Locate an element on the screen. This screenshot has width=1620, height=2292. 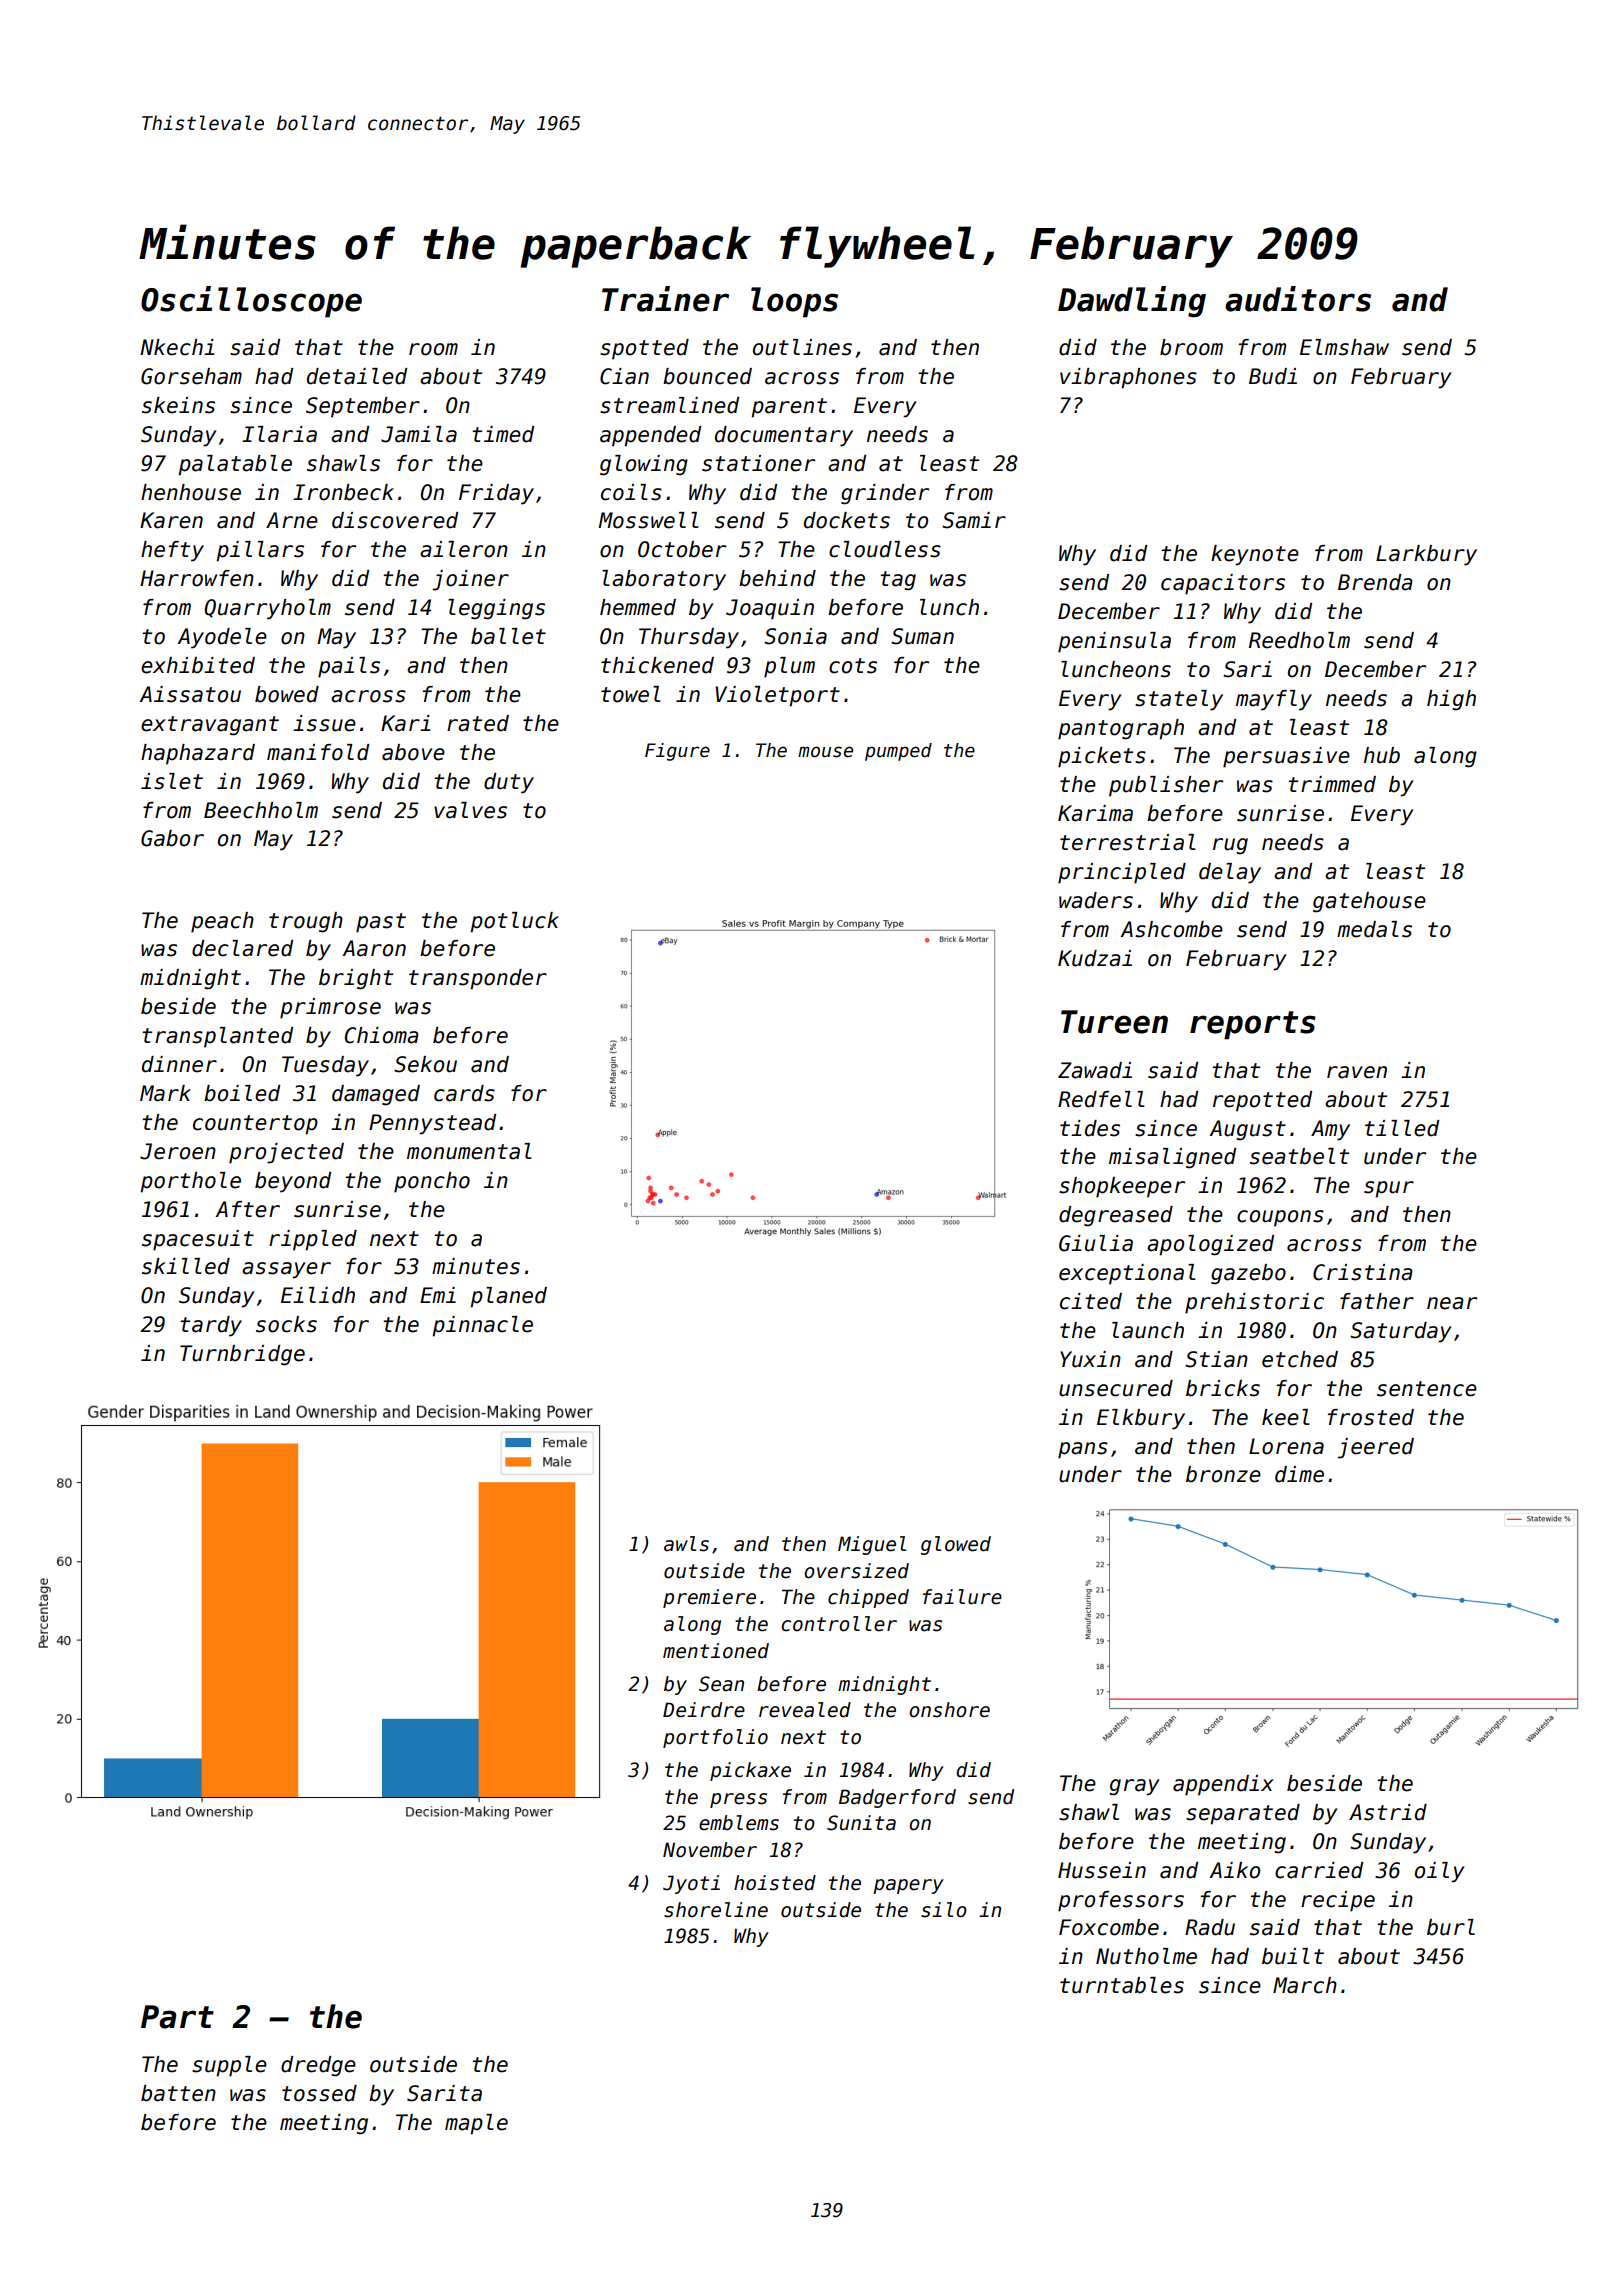
detailed is located at coordinates (357, 376).
